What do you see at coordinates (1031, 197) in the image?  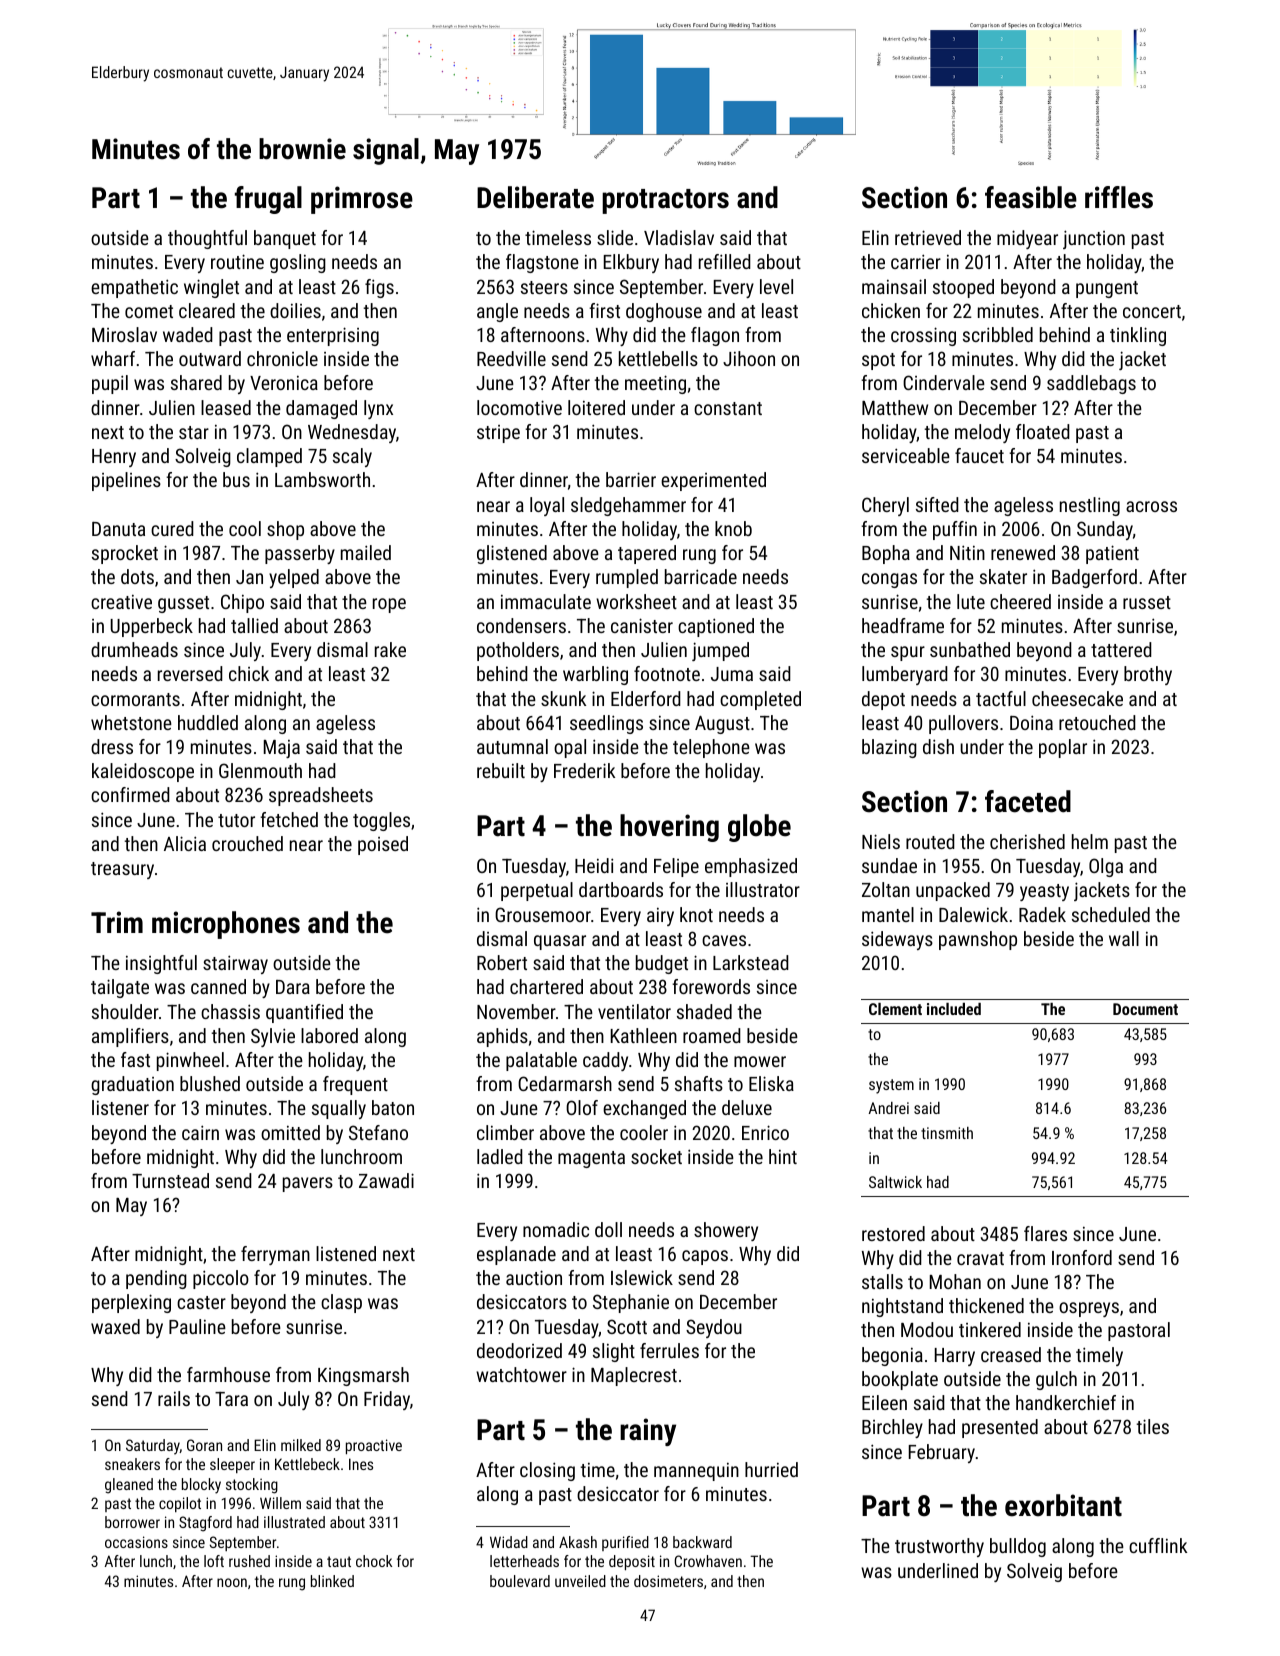 I see `feasible` at bounding box center [1031, 197].
